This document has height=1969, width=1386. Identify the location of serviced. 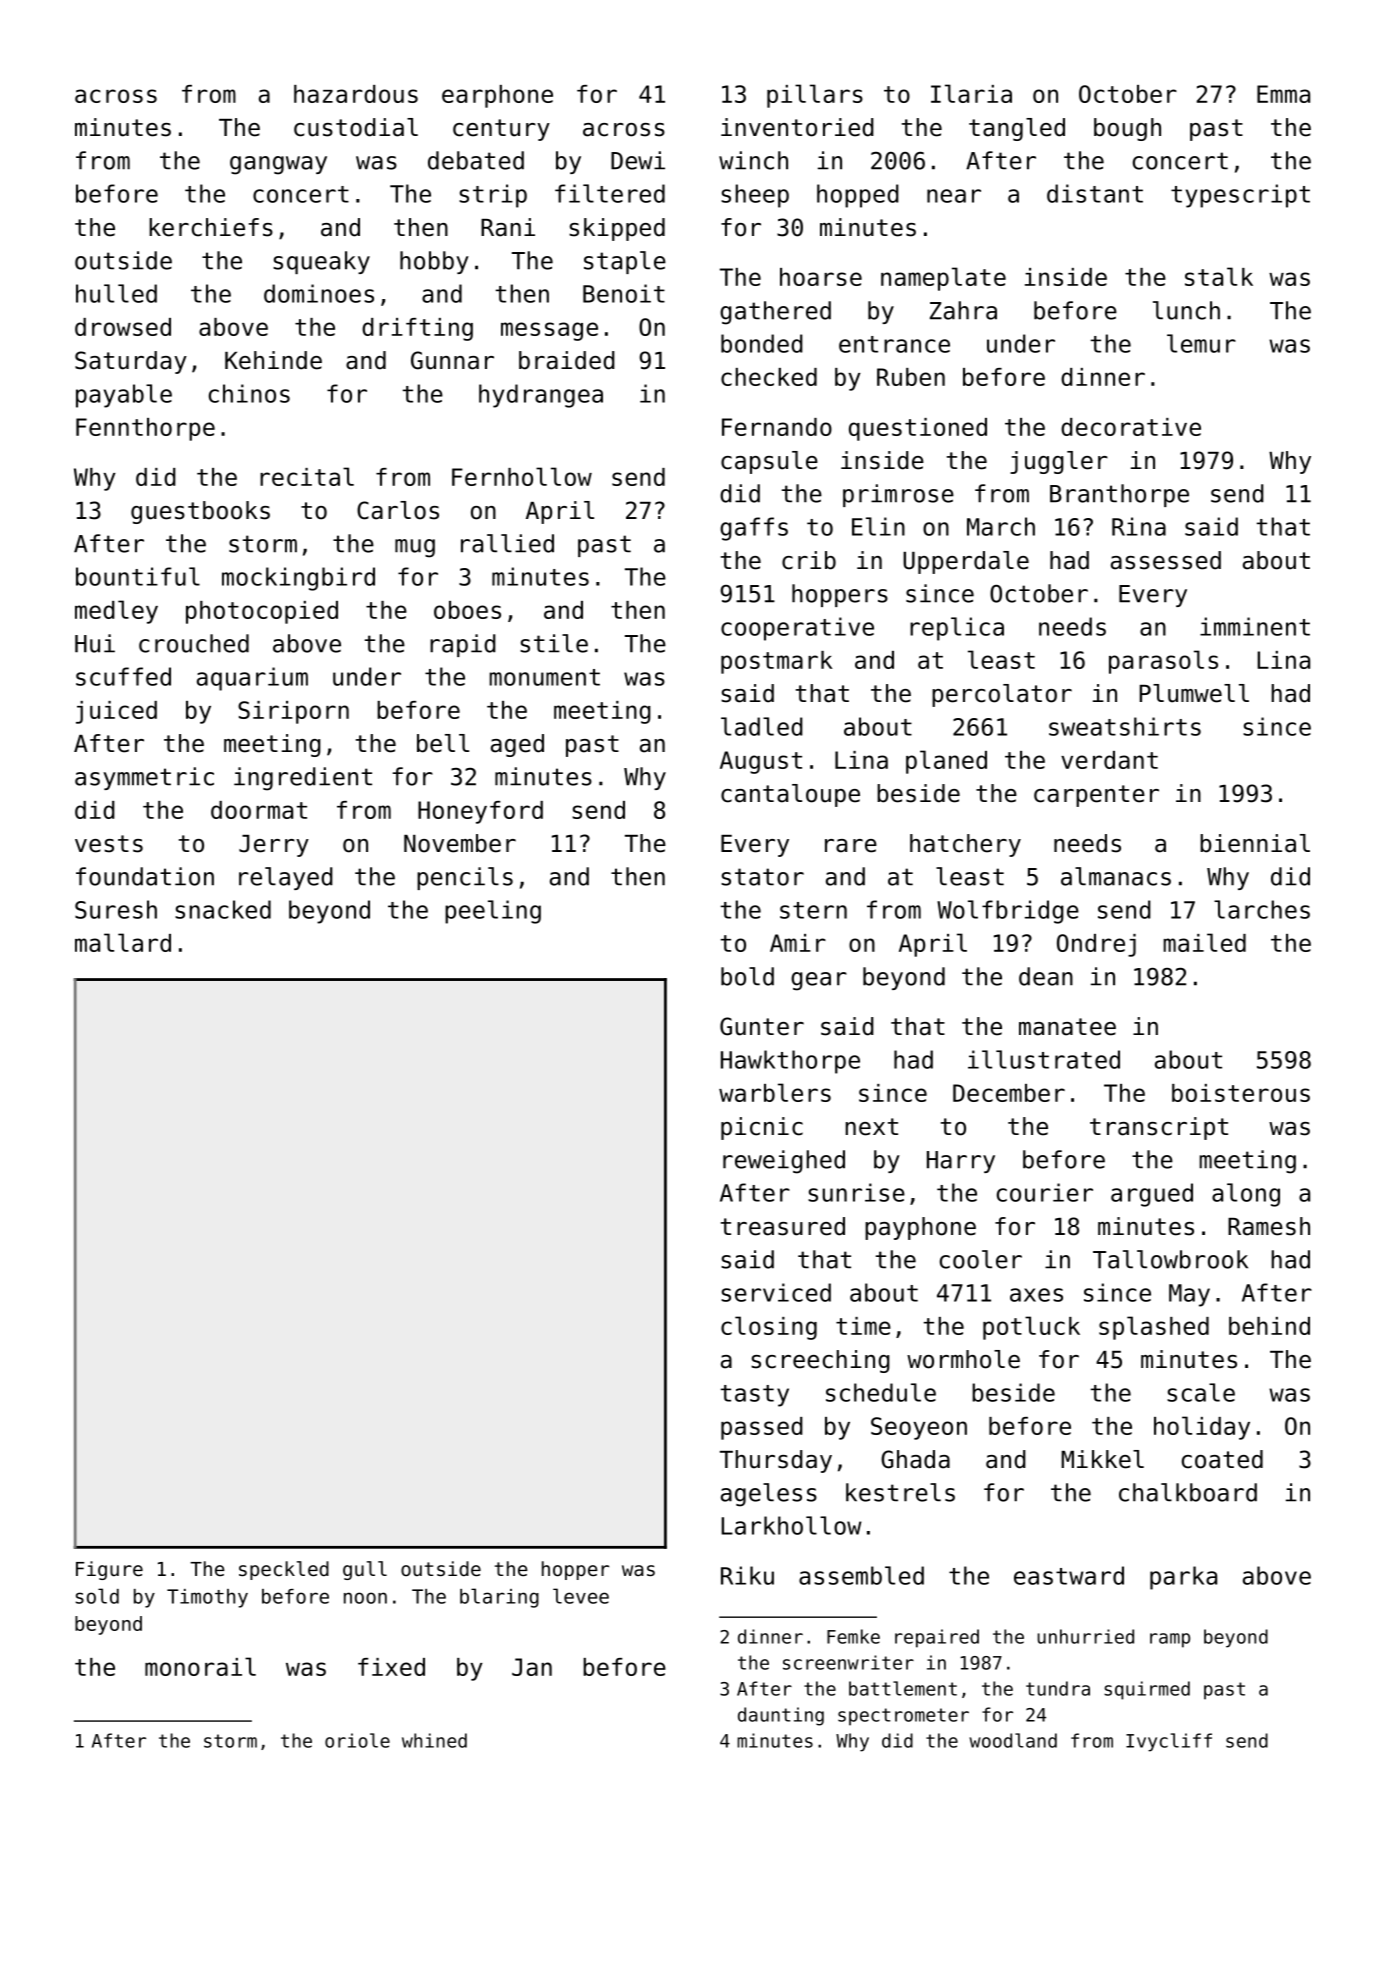
(776, 1292).
